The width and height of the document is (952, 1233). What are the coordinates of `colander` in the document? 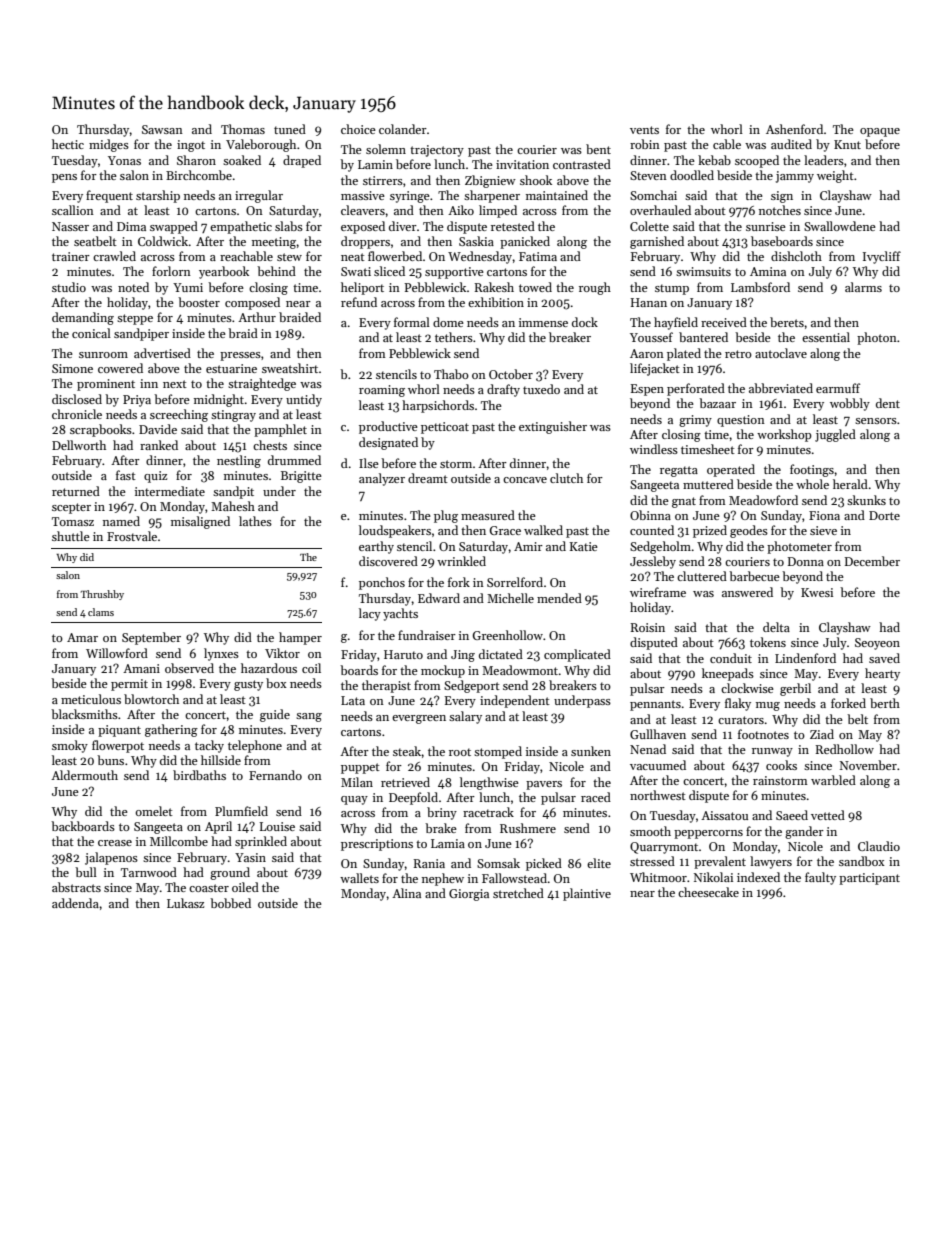 It's located at (403, 129).
